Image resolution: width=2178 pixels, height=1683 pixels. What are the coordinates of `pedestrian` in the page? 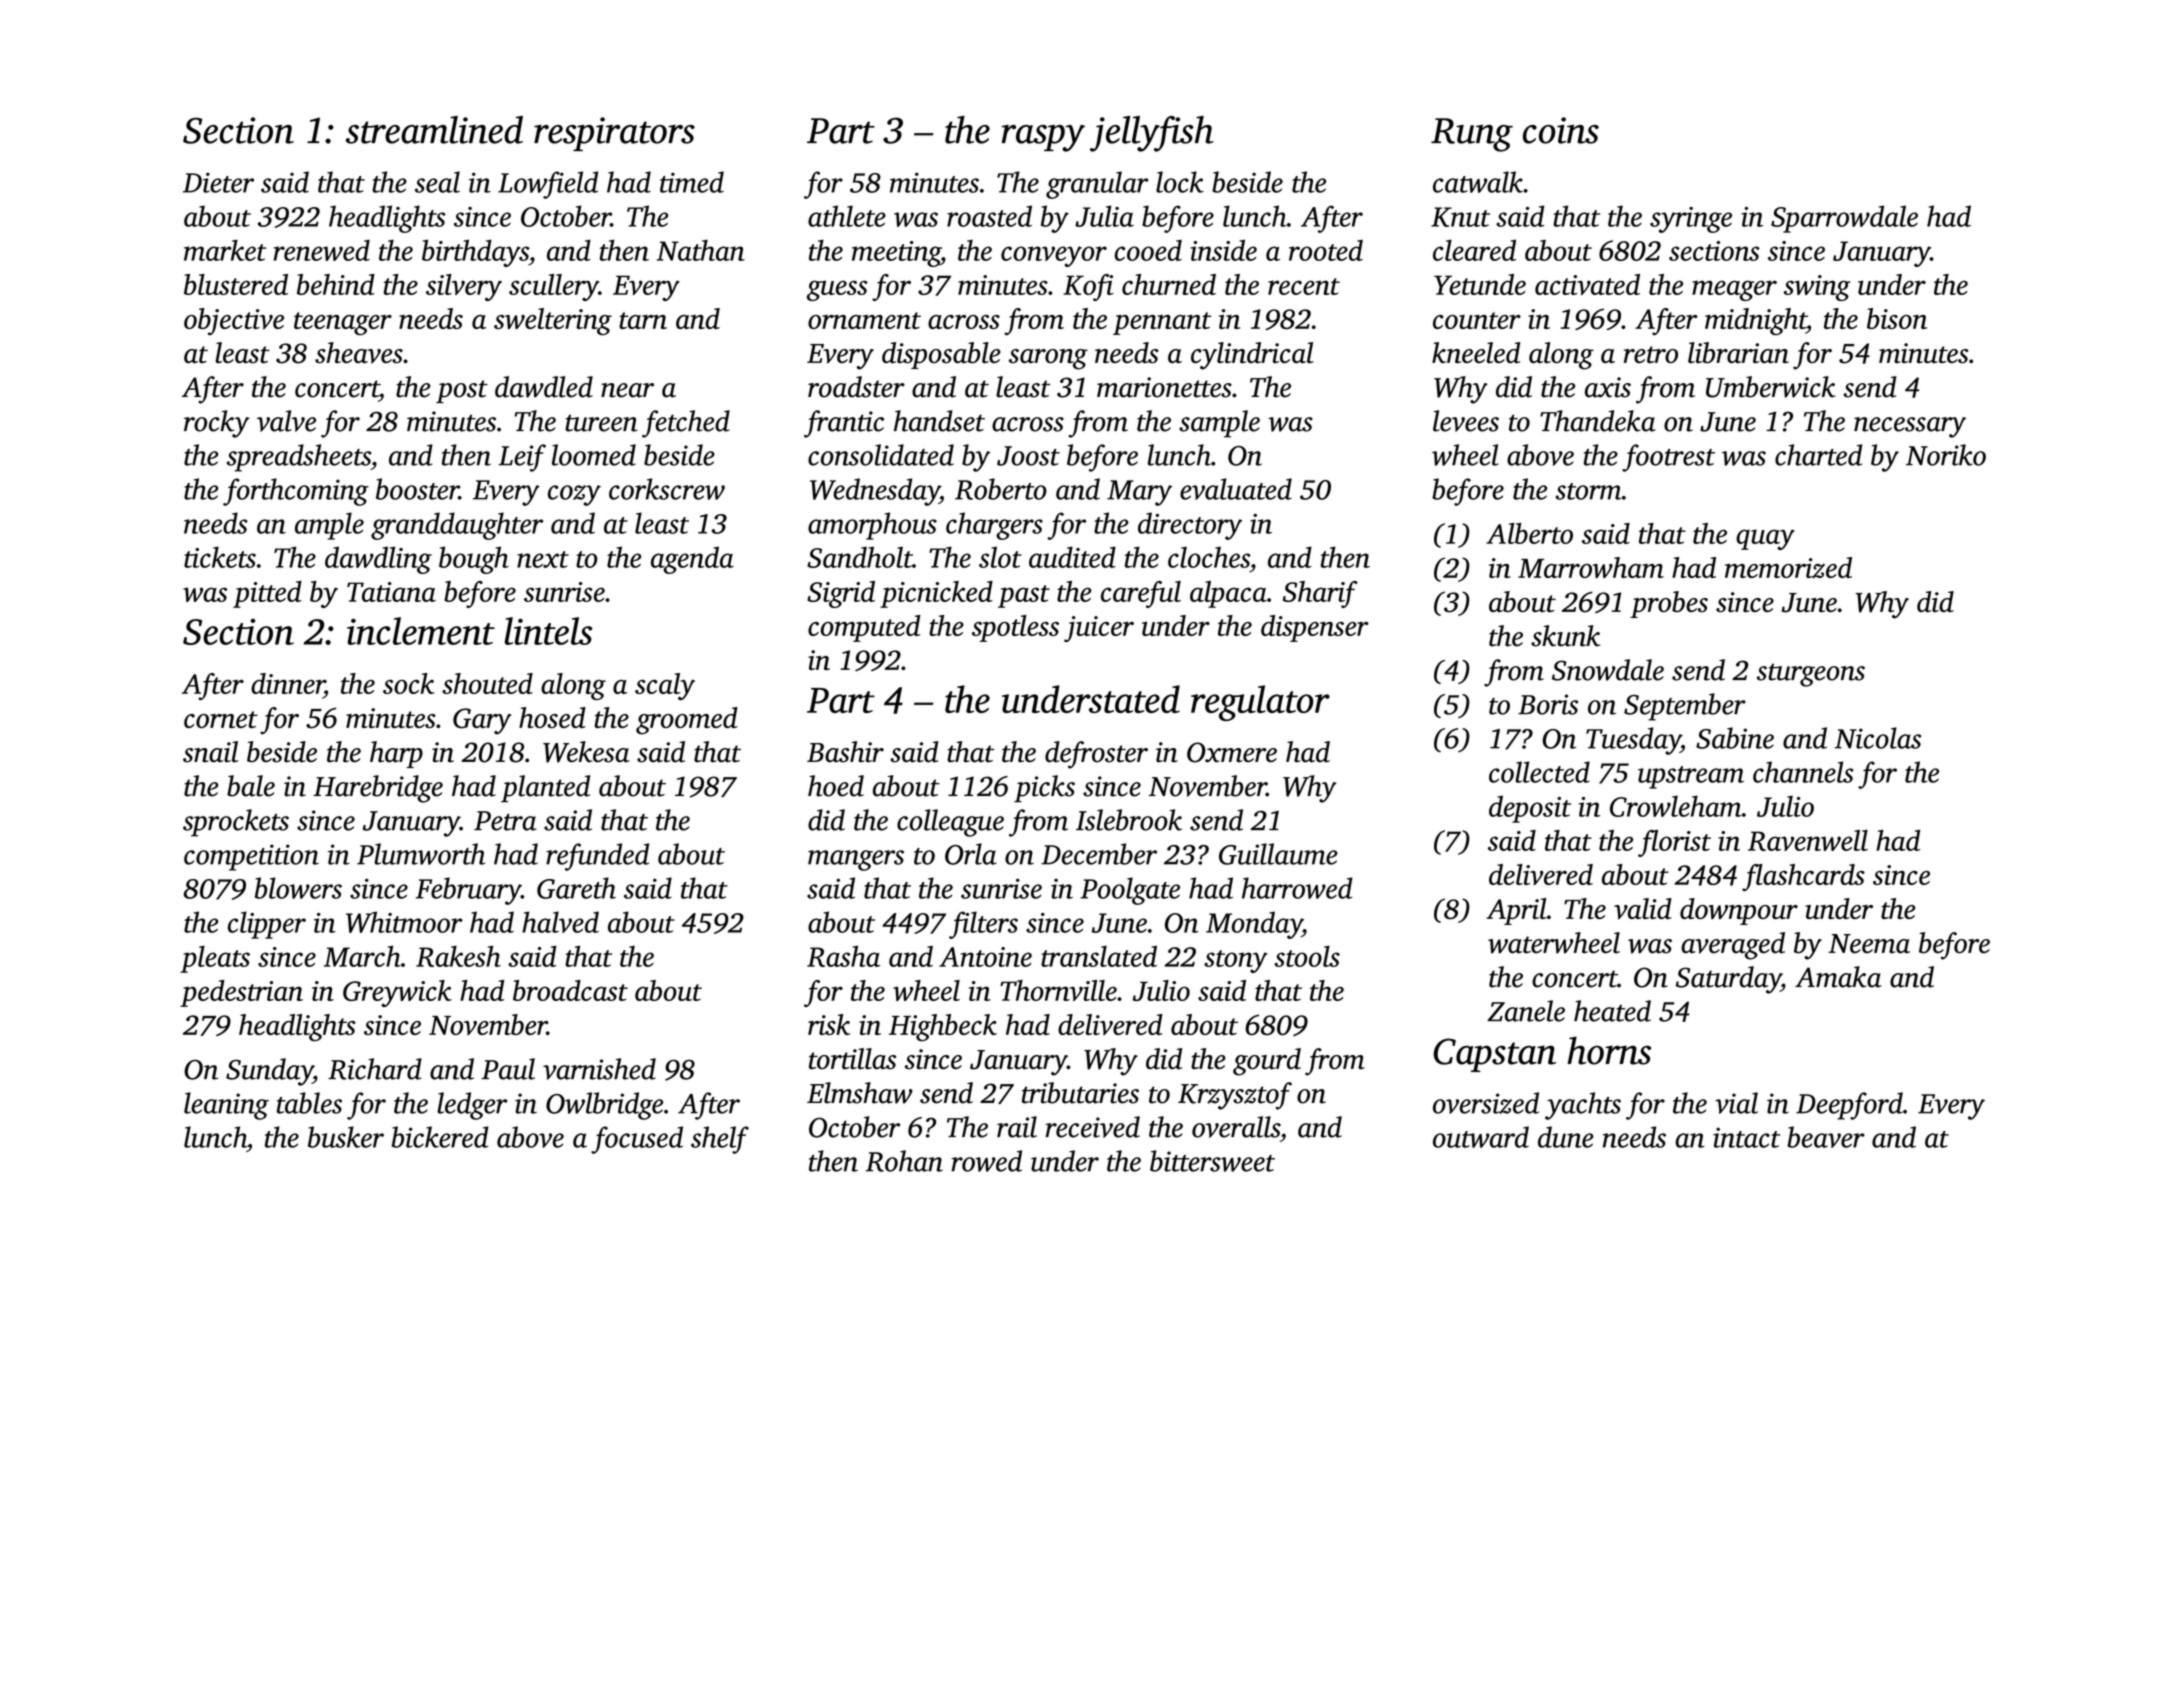 It's located at (241, 993).
